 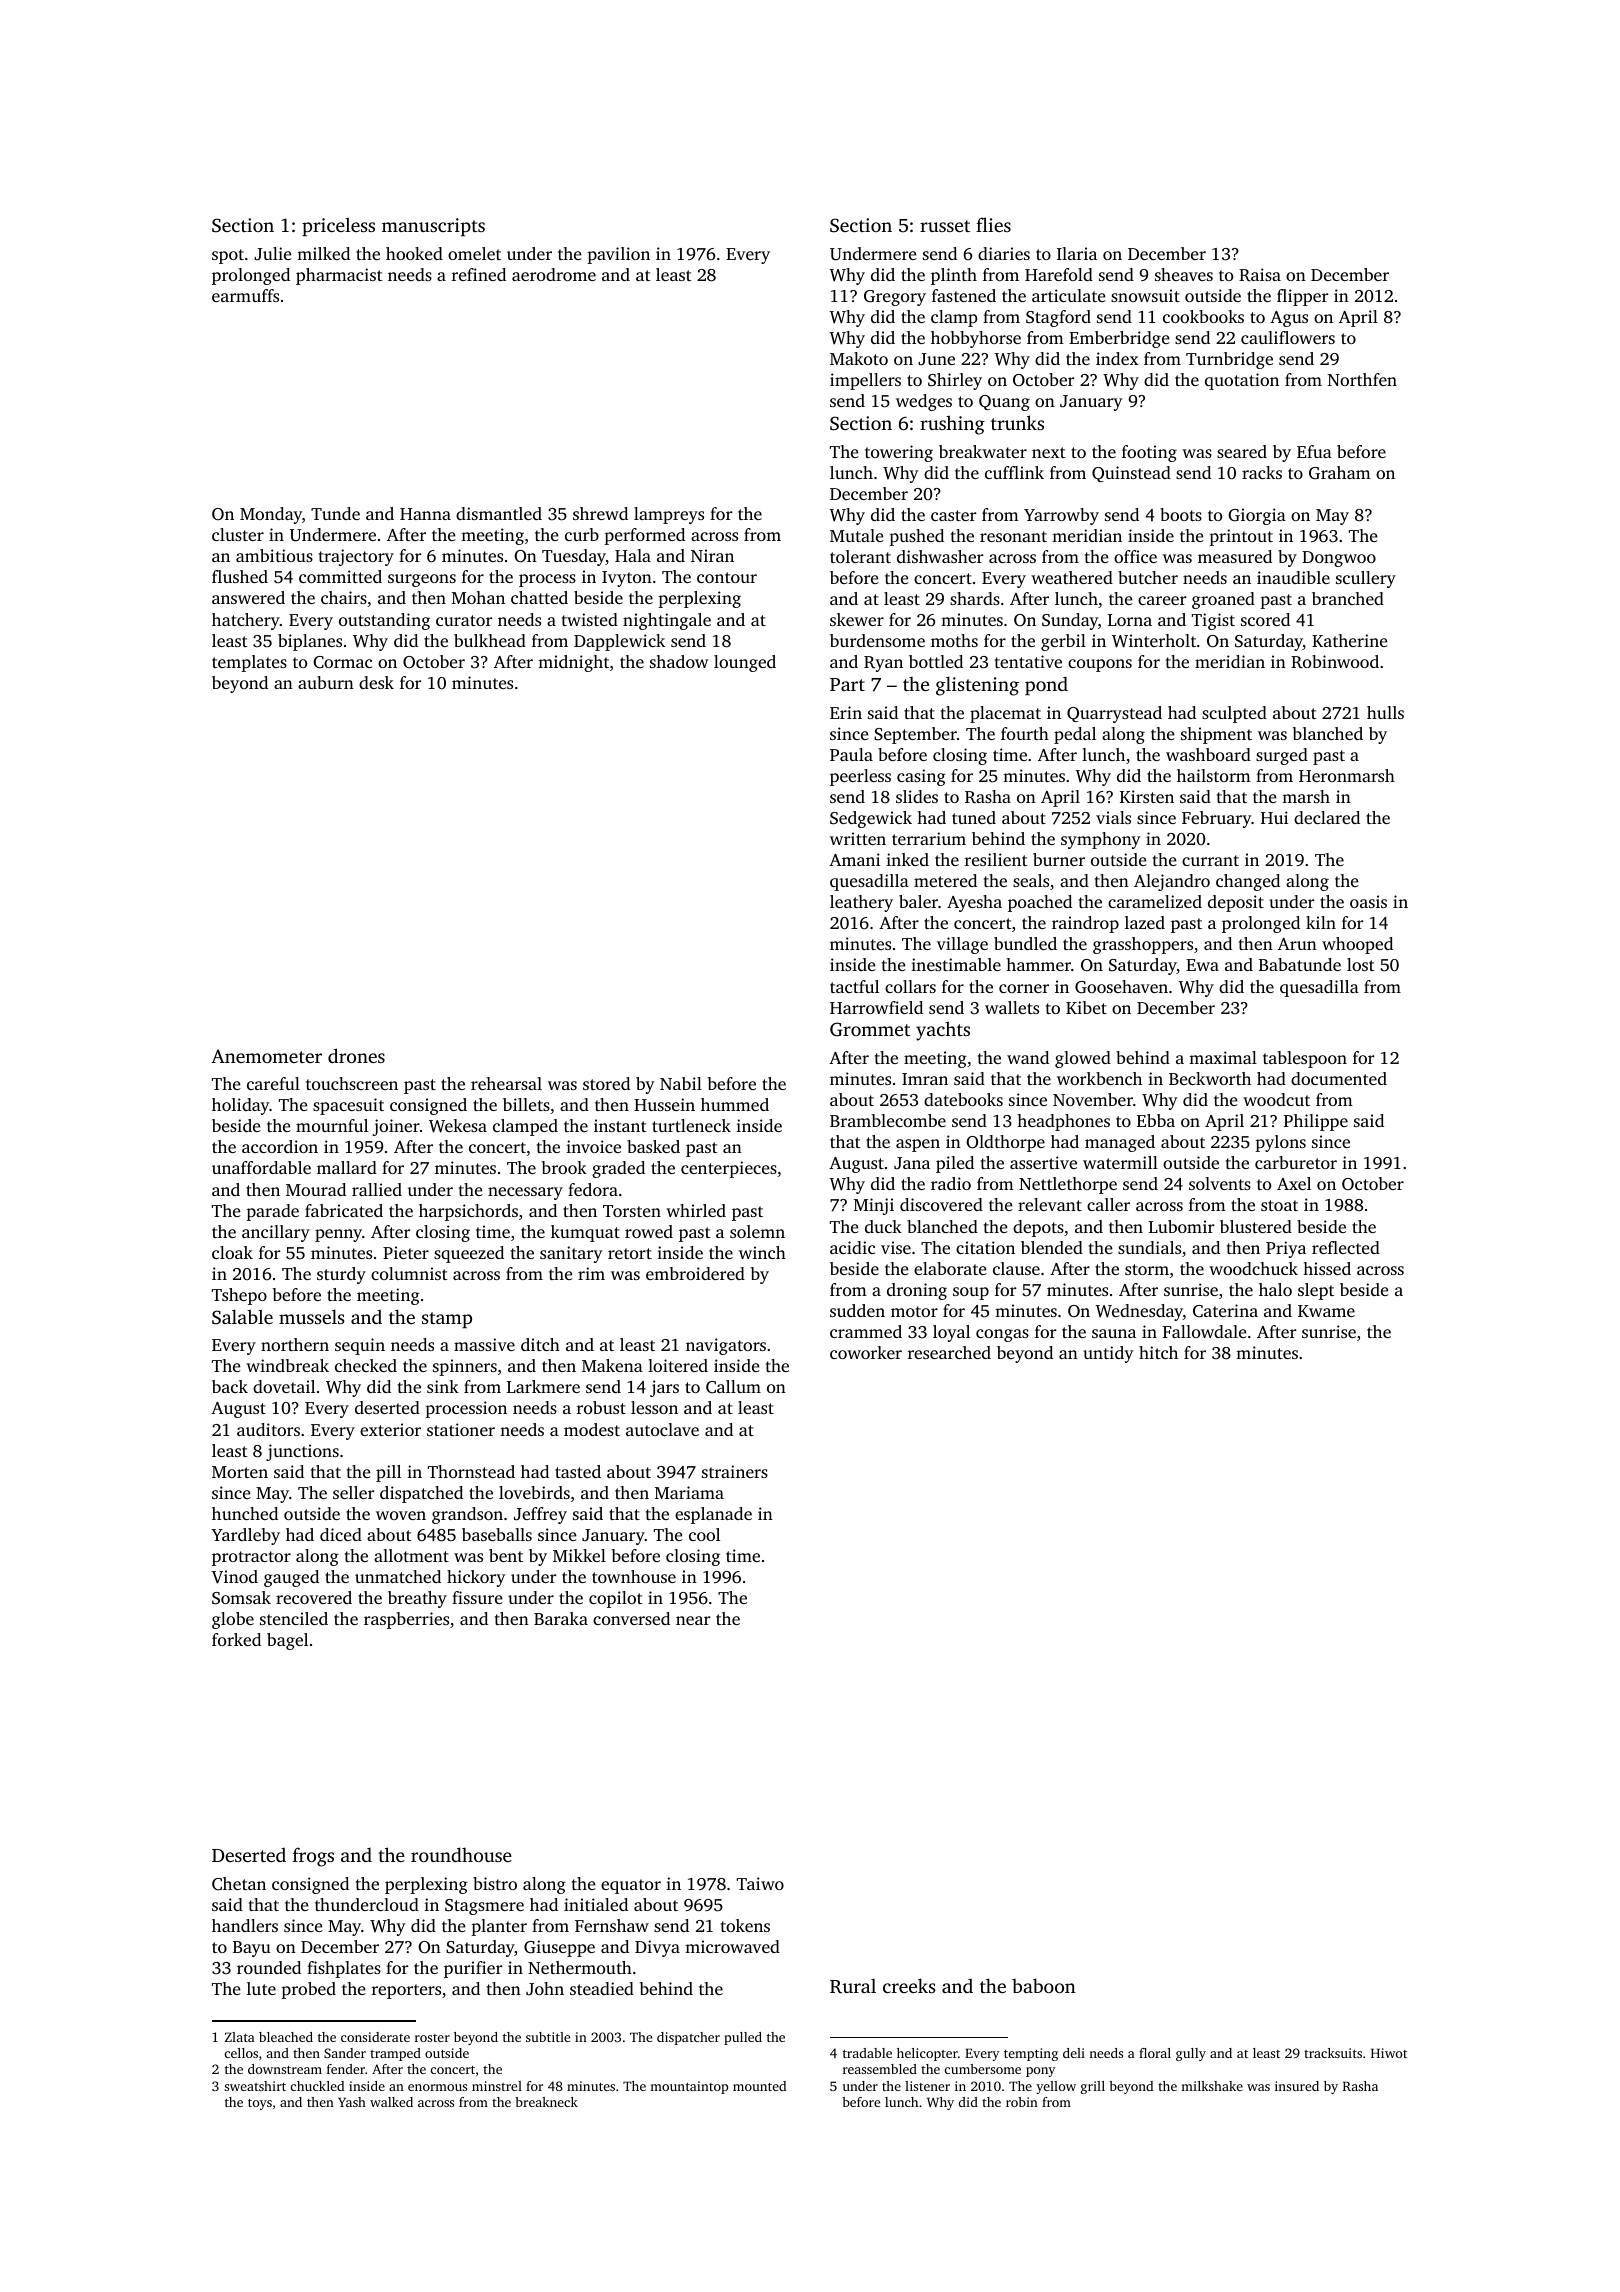 What do you see at coordinates (546, 2102) in the page?
I see `breakneck` at bounding box center [546, 2102].
